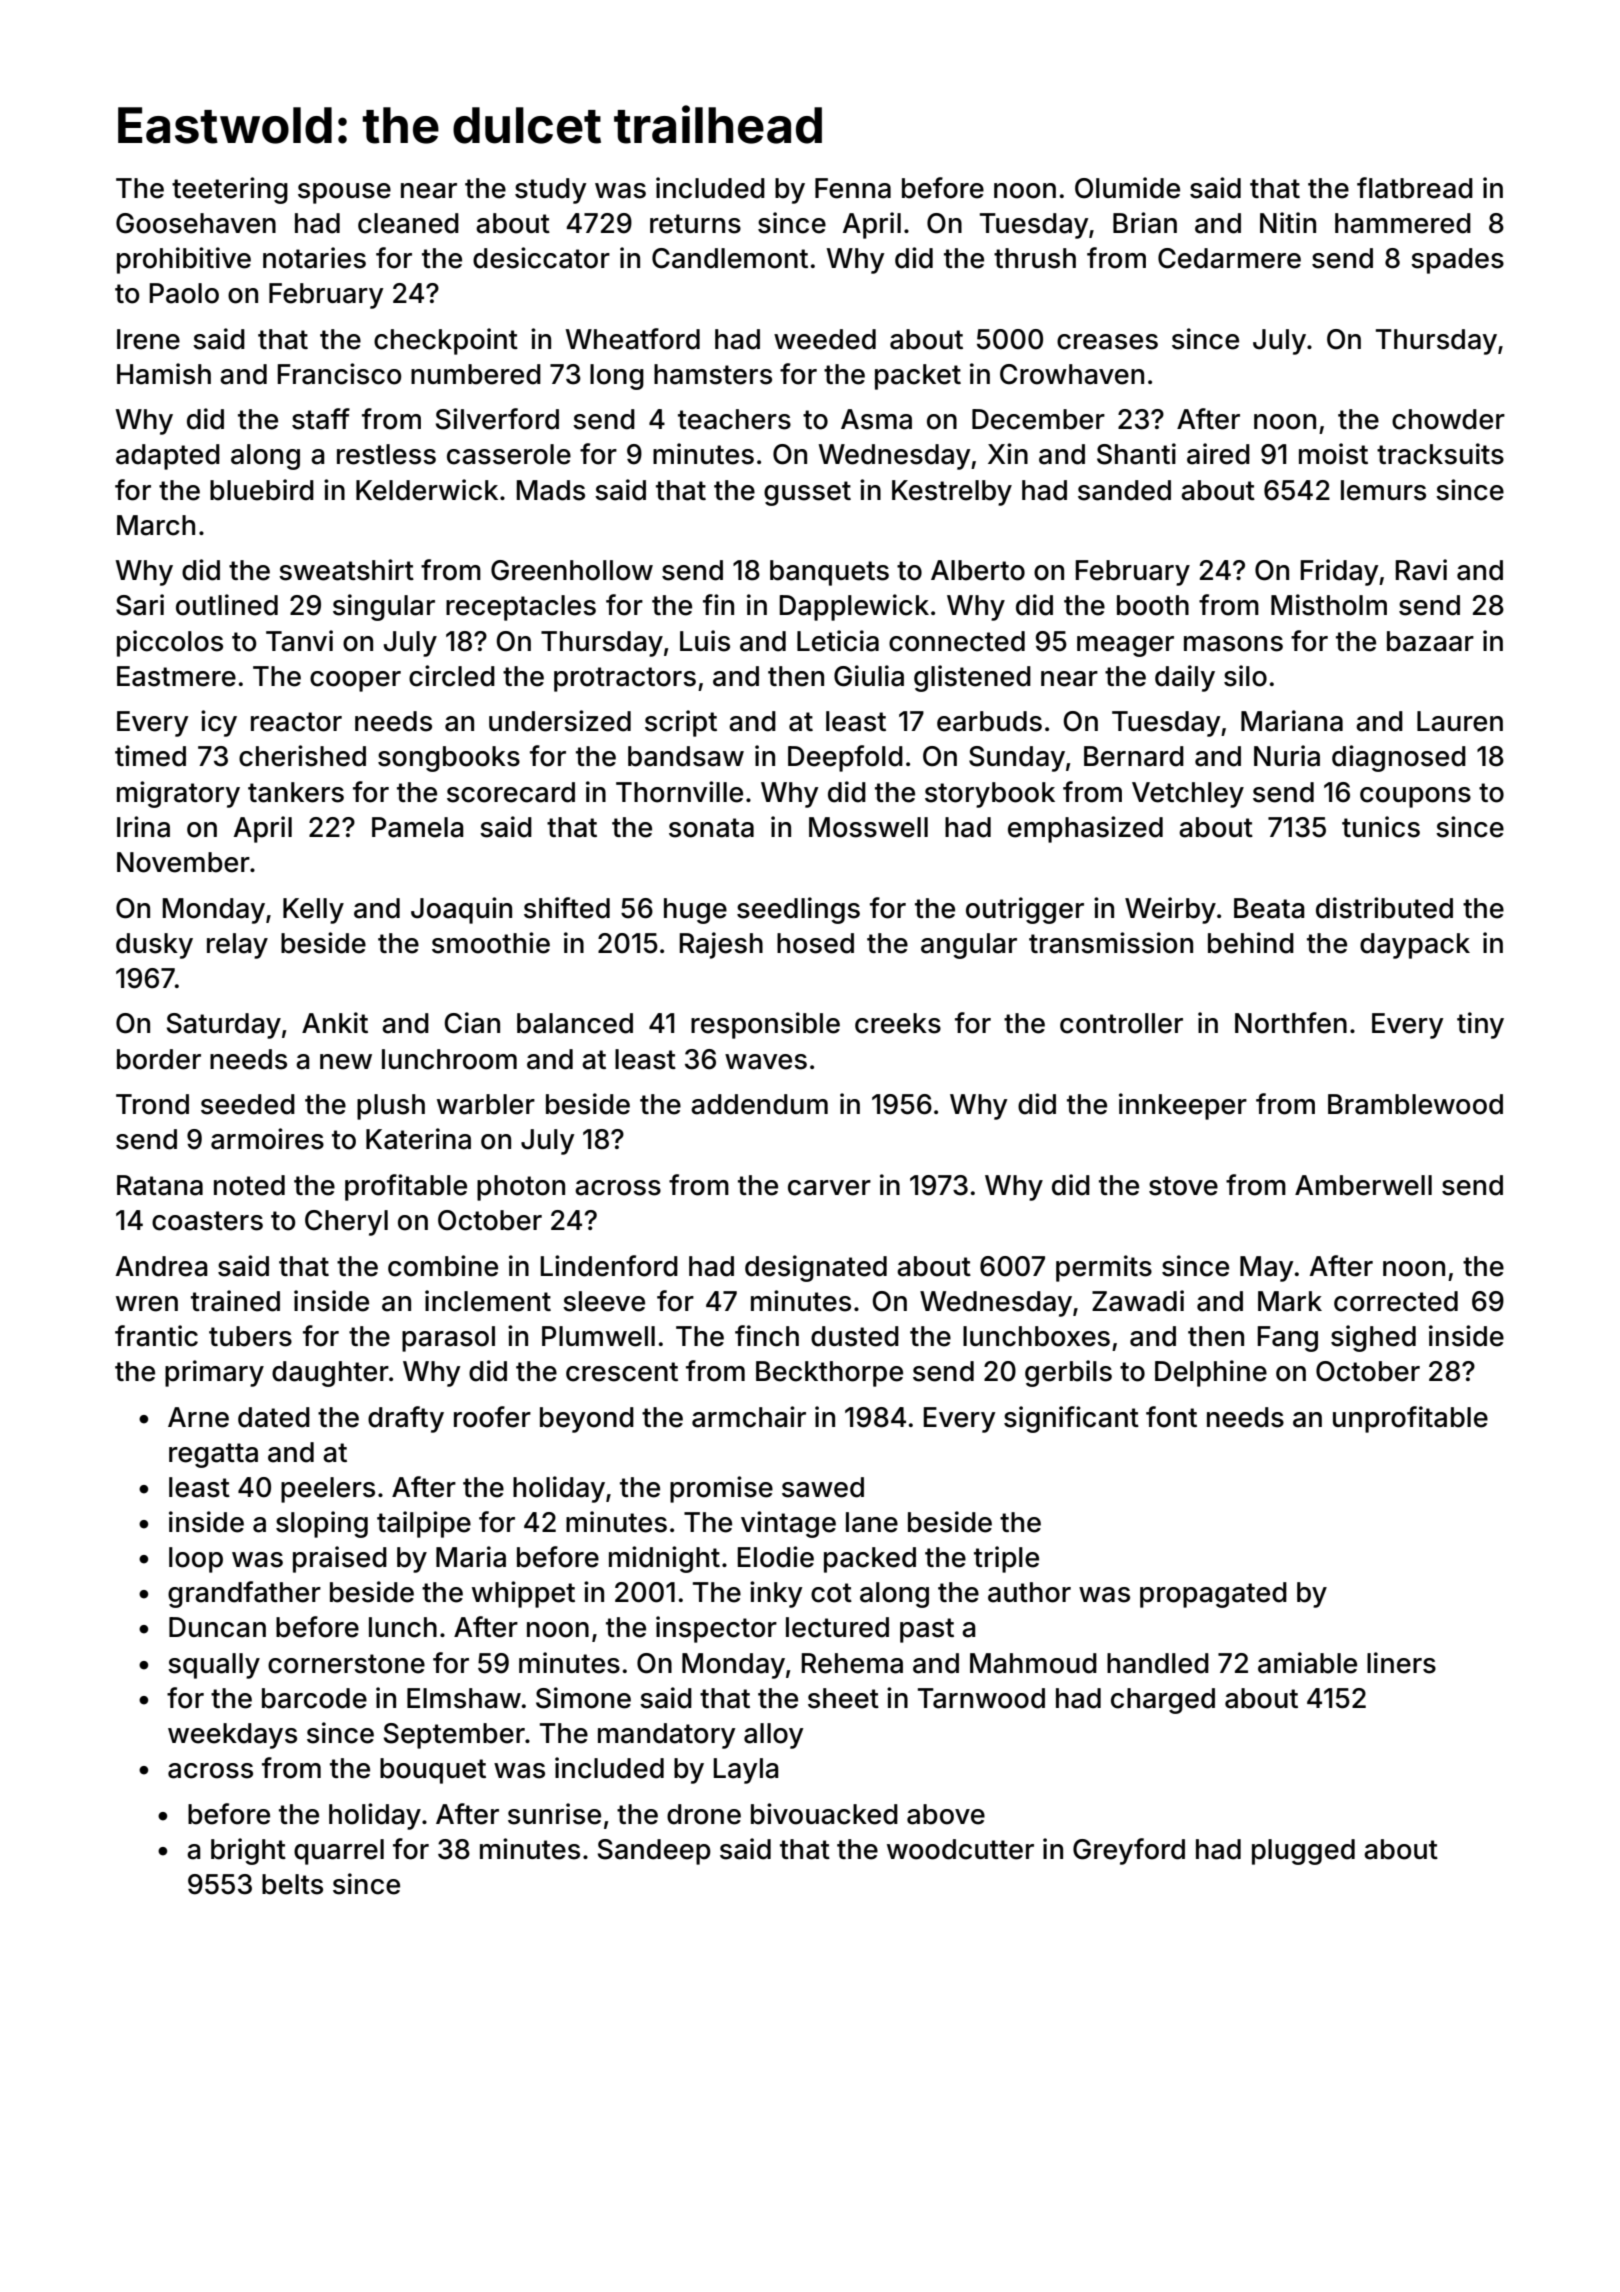  Describe the element at coordinates (788, 1524) in the document. I see `vintage` at that location.
